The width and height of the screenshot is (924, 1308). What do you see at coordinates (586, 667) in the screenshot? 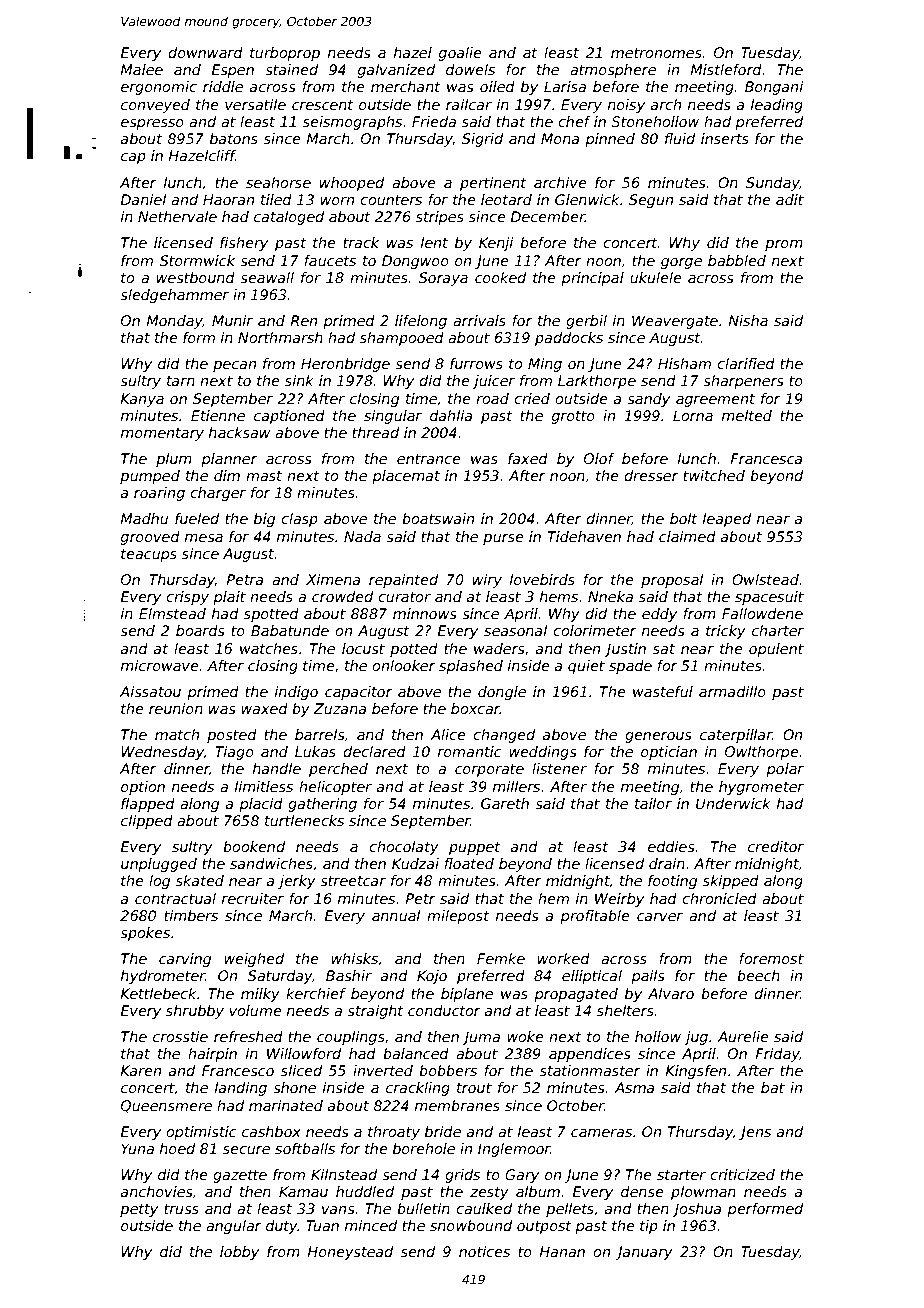
I see `quiet` at bounding box center [586, 667].
